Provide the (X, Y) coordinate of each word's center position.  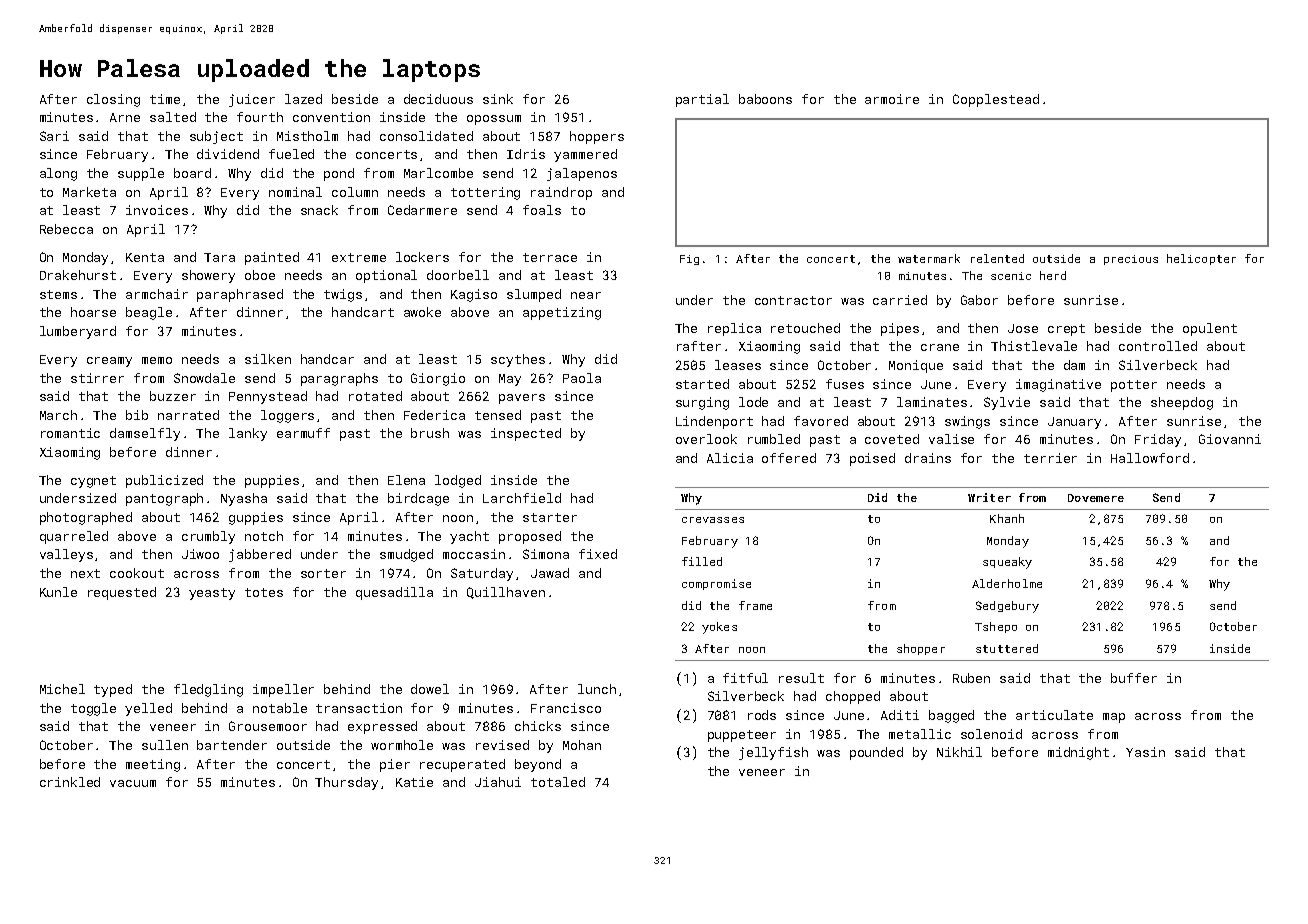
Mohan (582, 745)
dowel (430, 689)
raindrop (561, 193)
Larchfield (522, 498)
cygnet (93, 482)
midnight (1078, 753)
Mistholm (307, 136)
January (1074, 423)
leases (738, 365)
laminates (932, 402)
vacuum (133, 783)
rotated (375, 396)
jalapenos (582, 174)
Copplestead (996, 100)
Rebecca (66, 229)
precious (1131, 260)
